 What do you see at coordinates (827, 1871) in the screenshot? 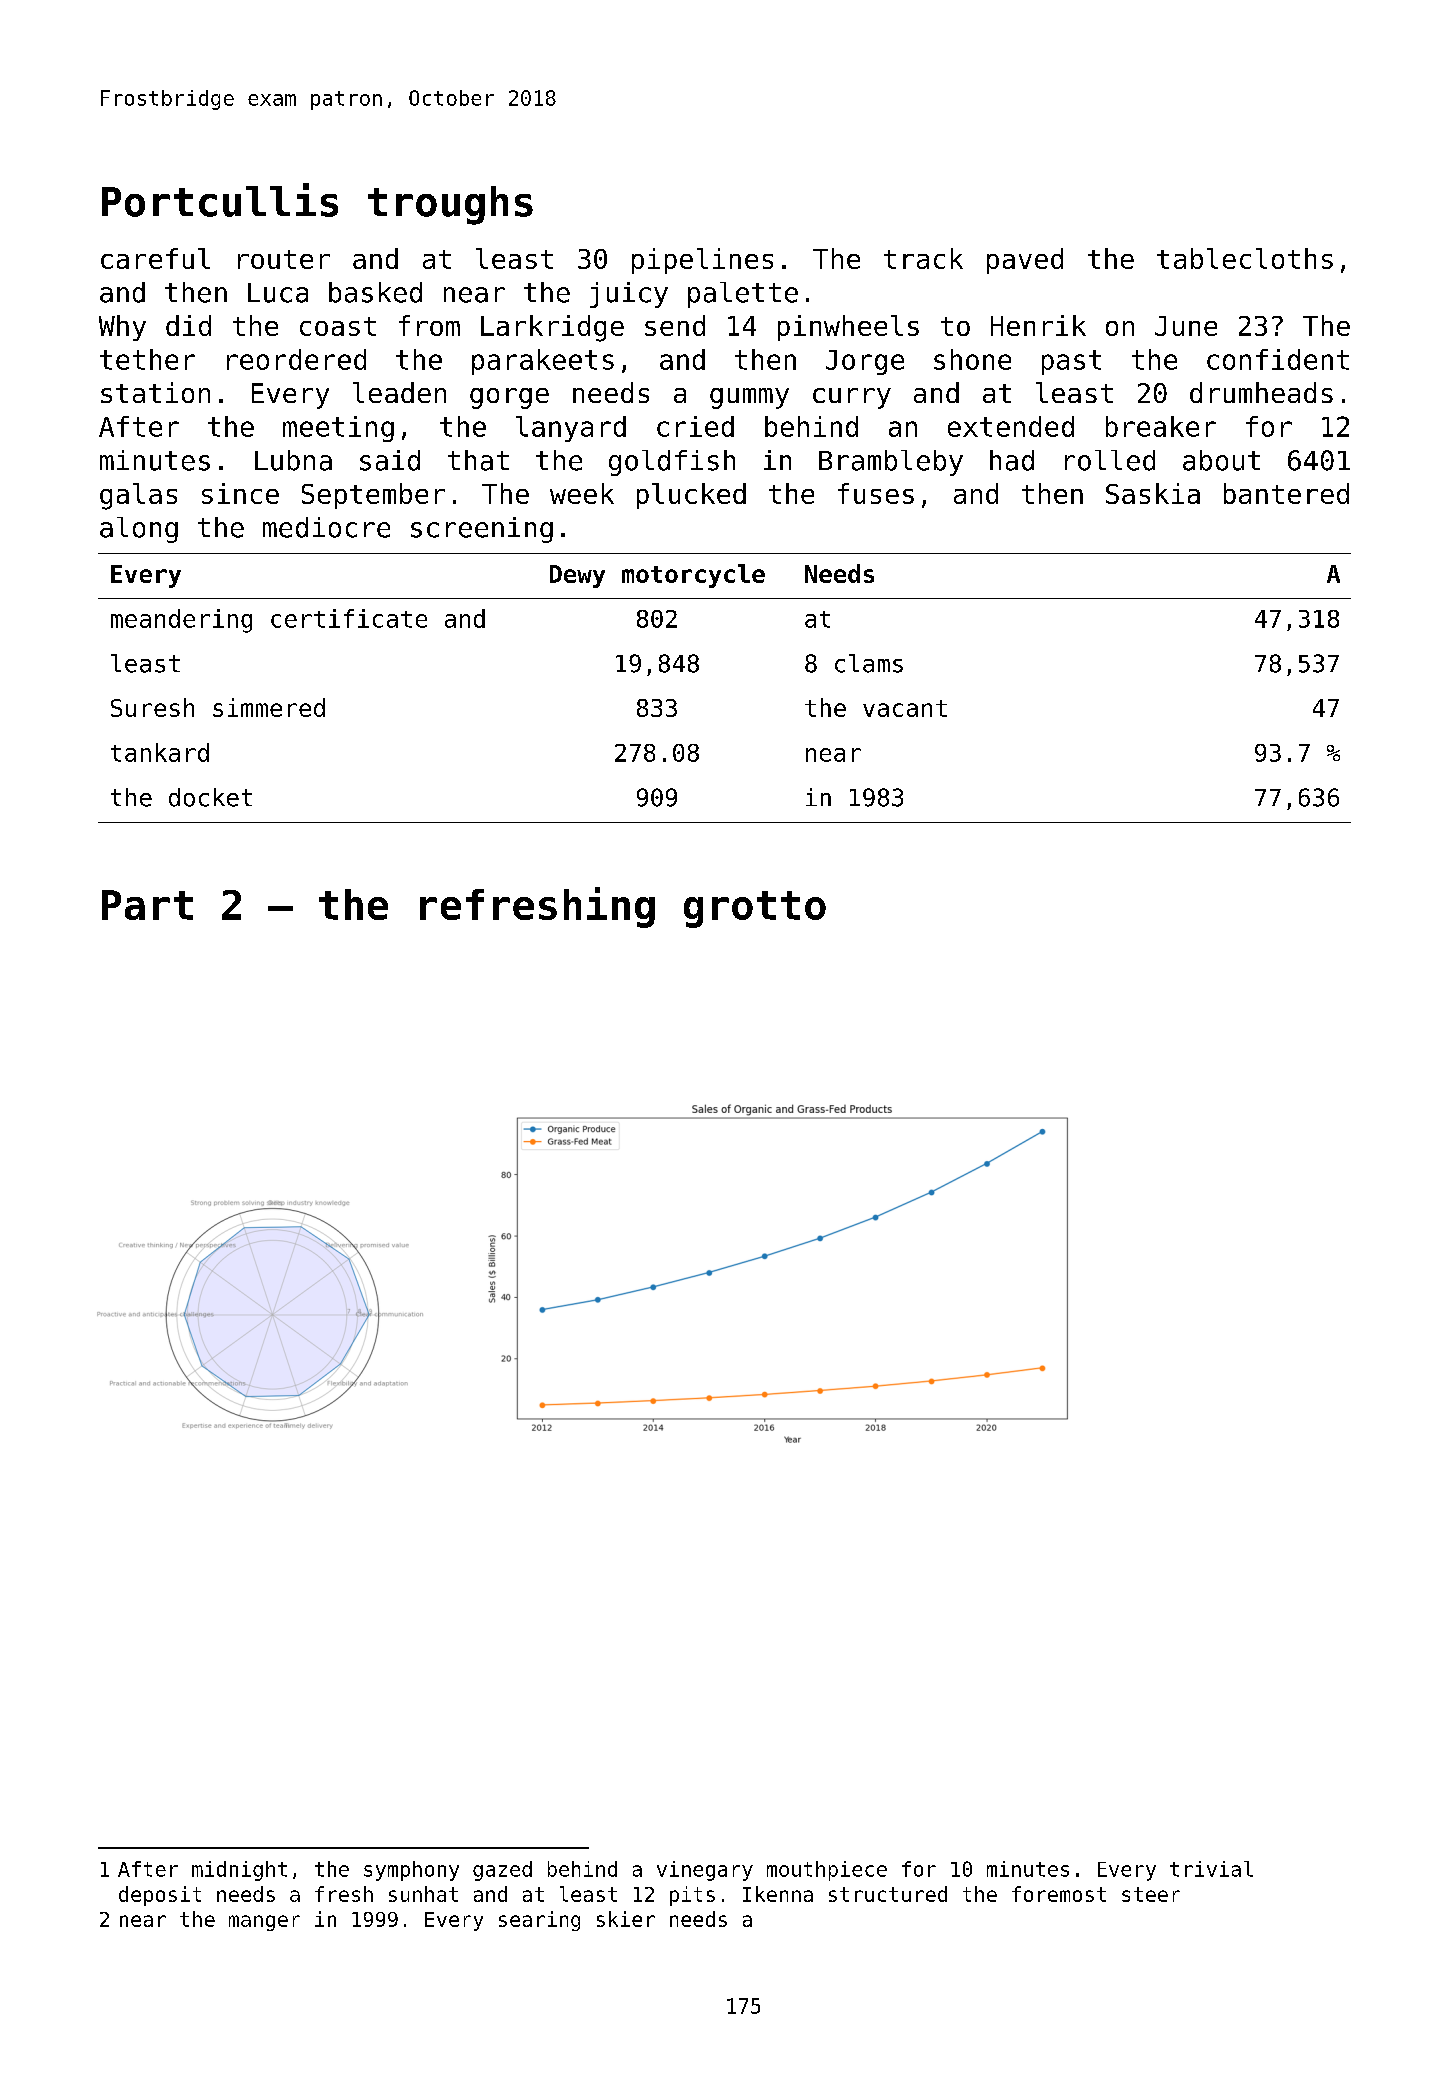
I see `mouthpiece` at bounding box center [827, 1871].
